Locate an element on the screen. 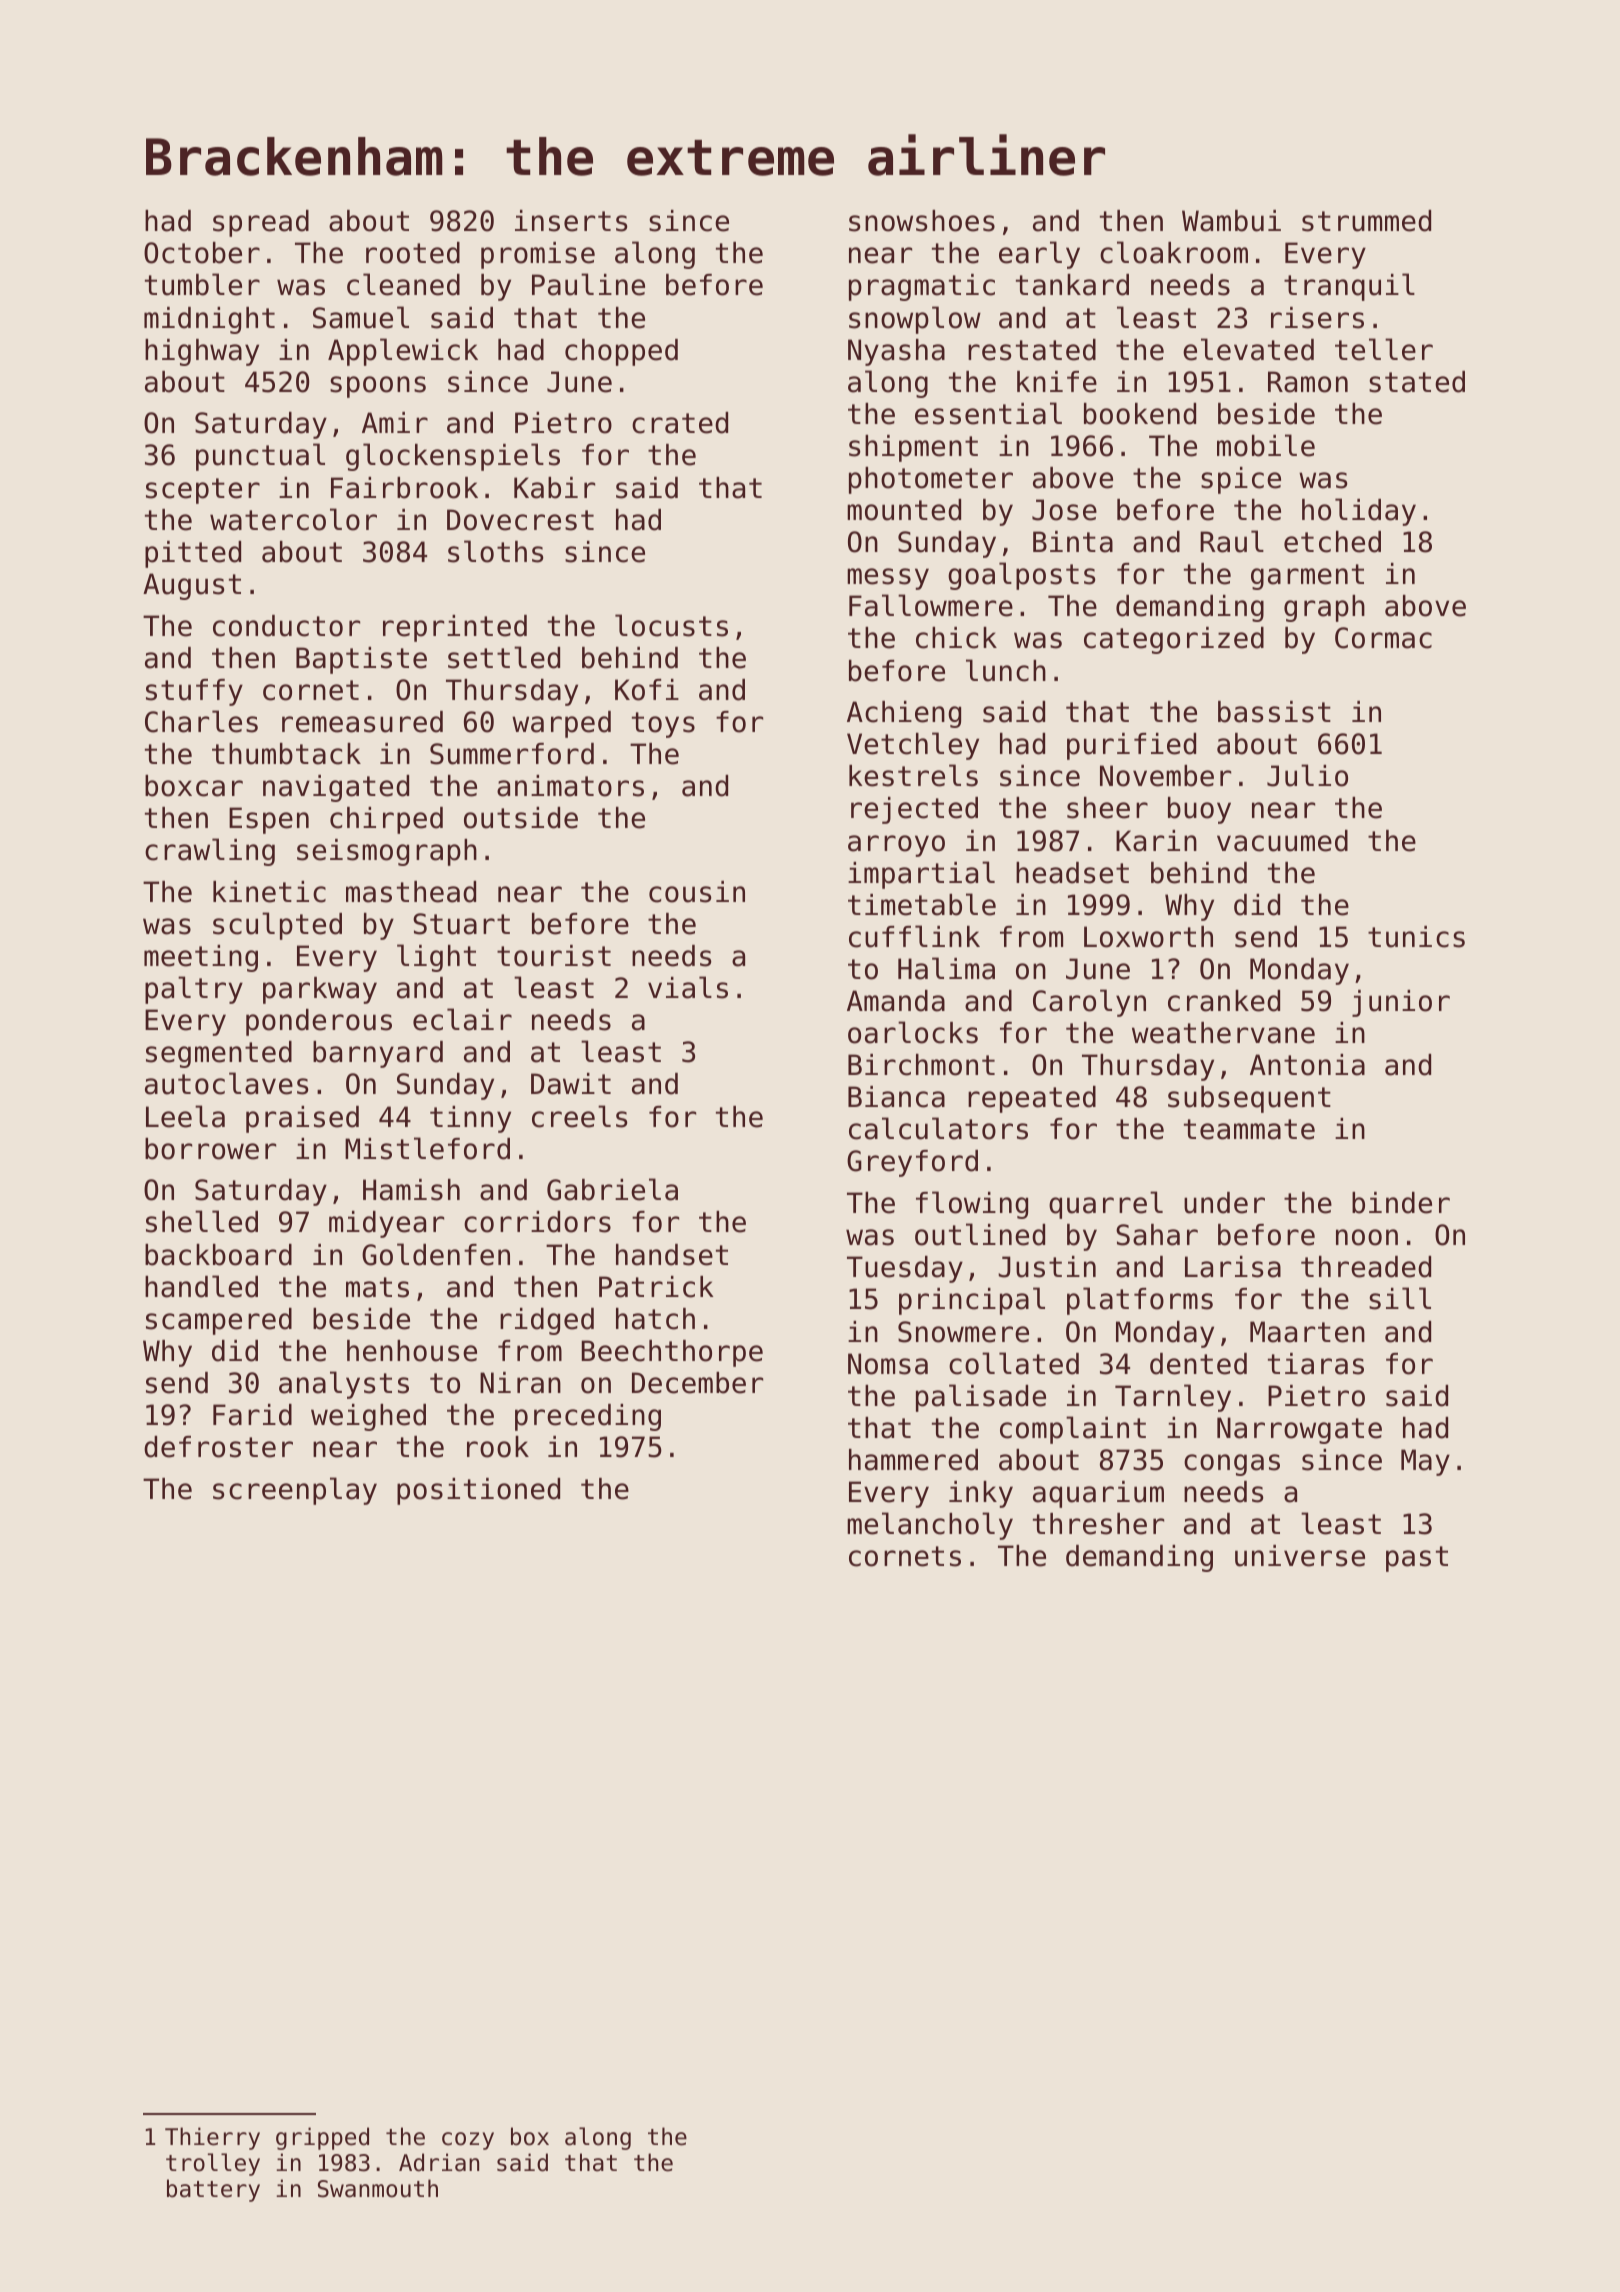 This screenshot has width=1620, height=2292. inserts is located at coordinates (571, 221).
